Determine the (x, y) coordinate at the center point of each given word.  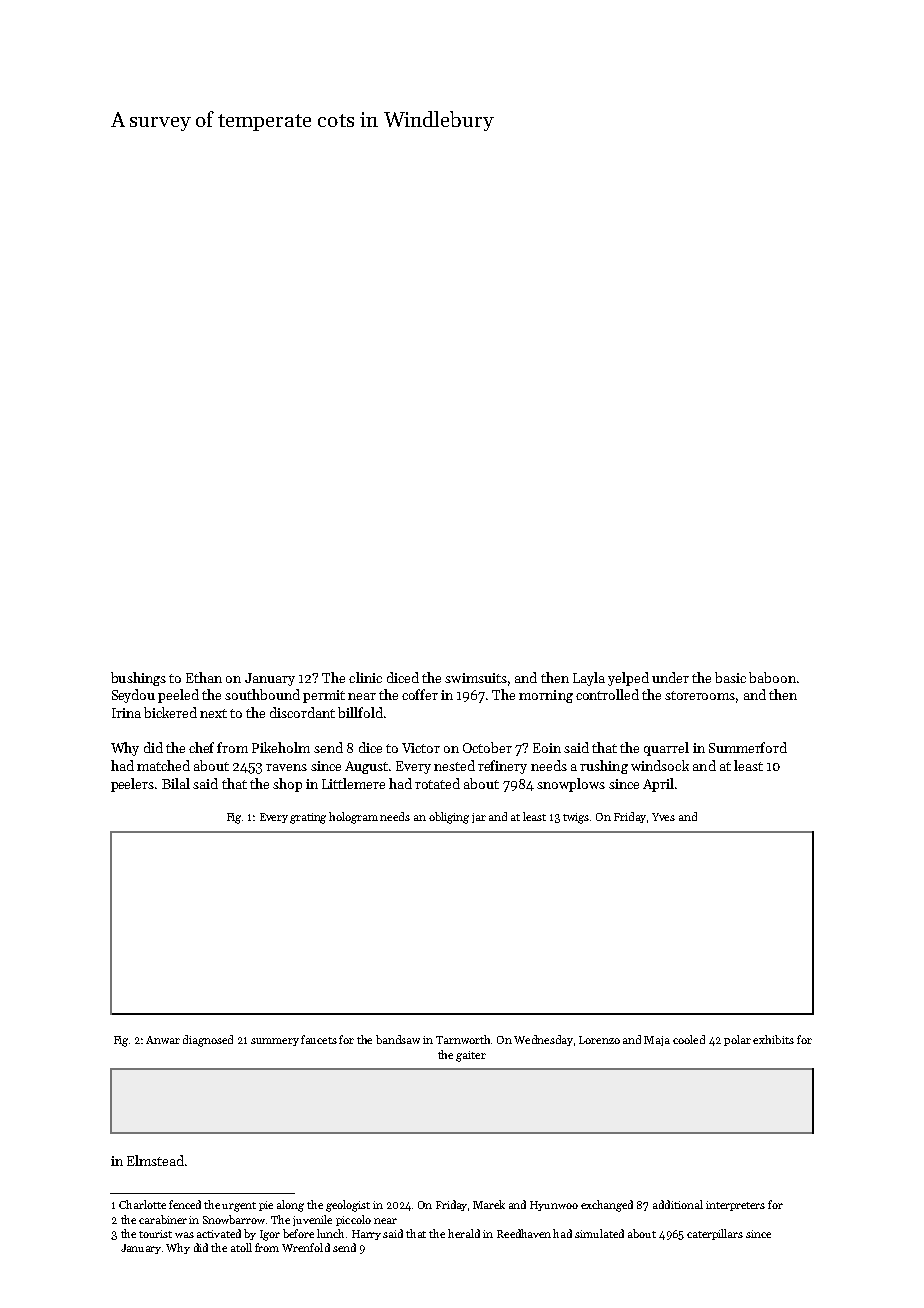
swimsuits (476, 678)
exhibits (773, 1039)
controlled (607, 694)
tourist (155, 1234)
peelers (132, 785)
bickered (170, 712)
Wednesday (543, 1040)
